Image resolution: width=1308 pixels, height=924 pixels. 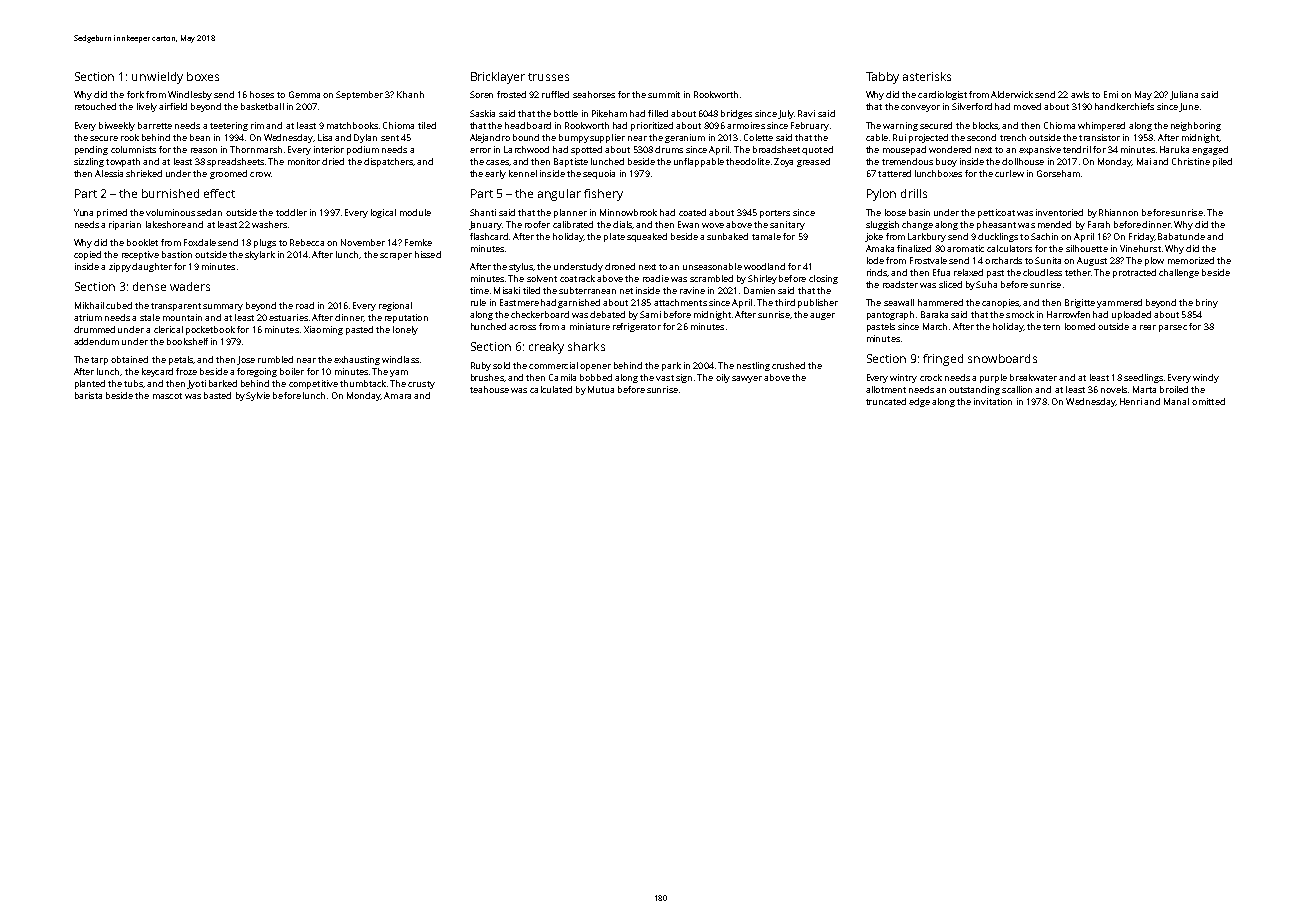 I want to click on sequoia, so click(x=599, y=174).
